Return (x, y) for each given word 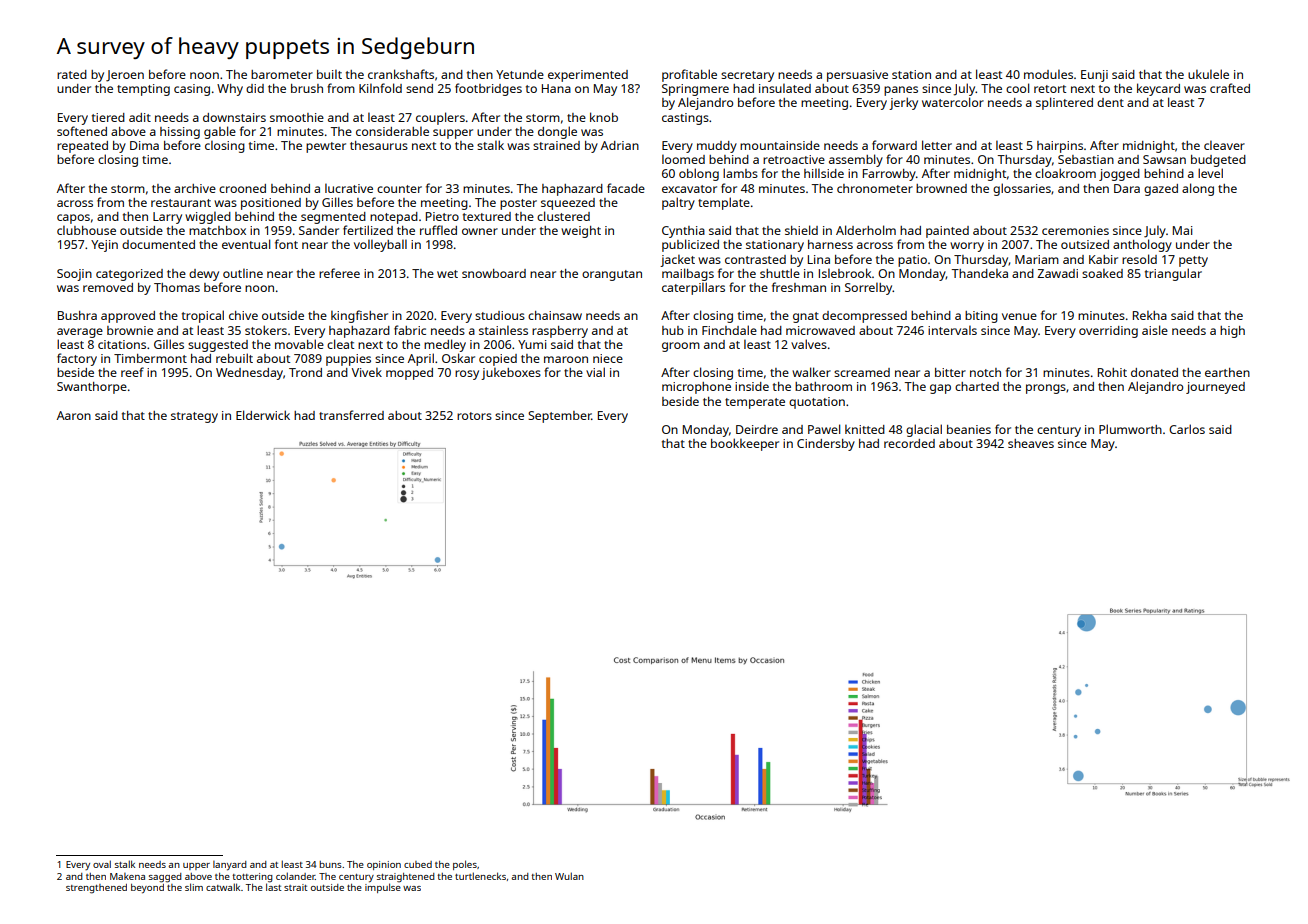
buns (330, 864)
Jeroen (125, 76)
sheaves (1031, 443)
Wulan (569, 876)
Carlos (1187, 429)
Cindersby (826, 445)
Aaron (74, 415)
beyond (147, 889)
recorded (909, 443)
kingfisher (359, 316)
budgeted (1218, 161)
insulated (785, 88)
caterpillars (693, 288)
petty (1193, 261)
